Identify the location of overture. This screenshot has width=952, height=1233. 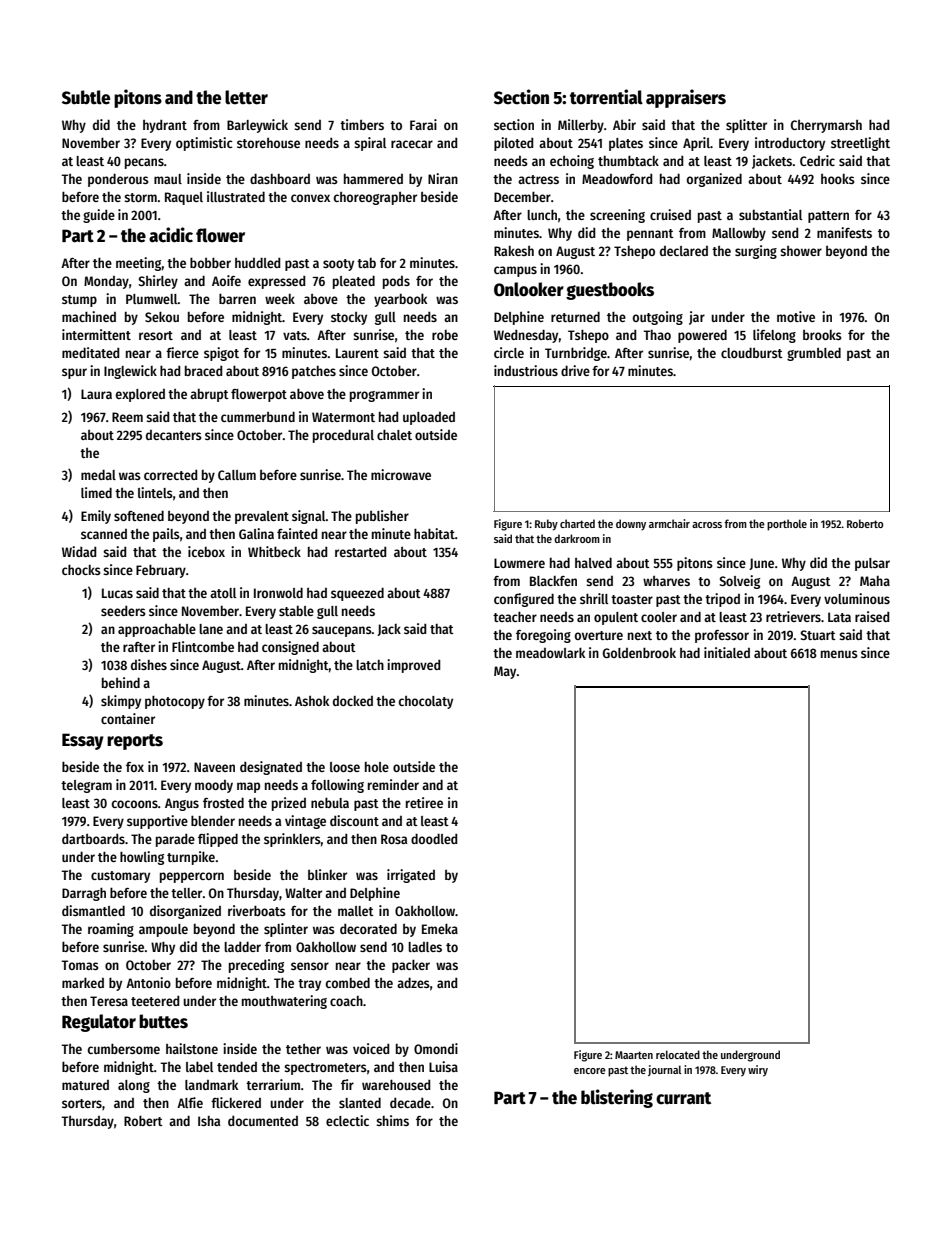
(599, 635).
